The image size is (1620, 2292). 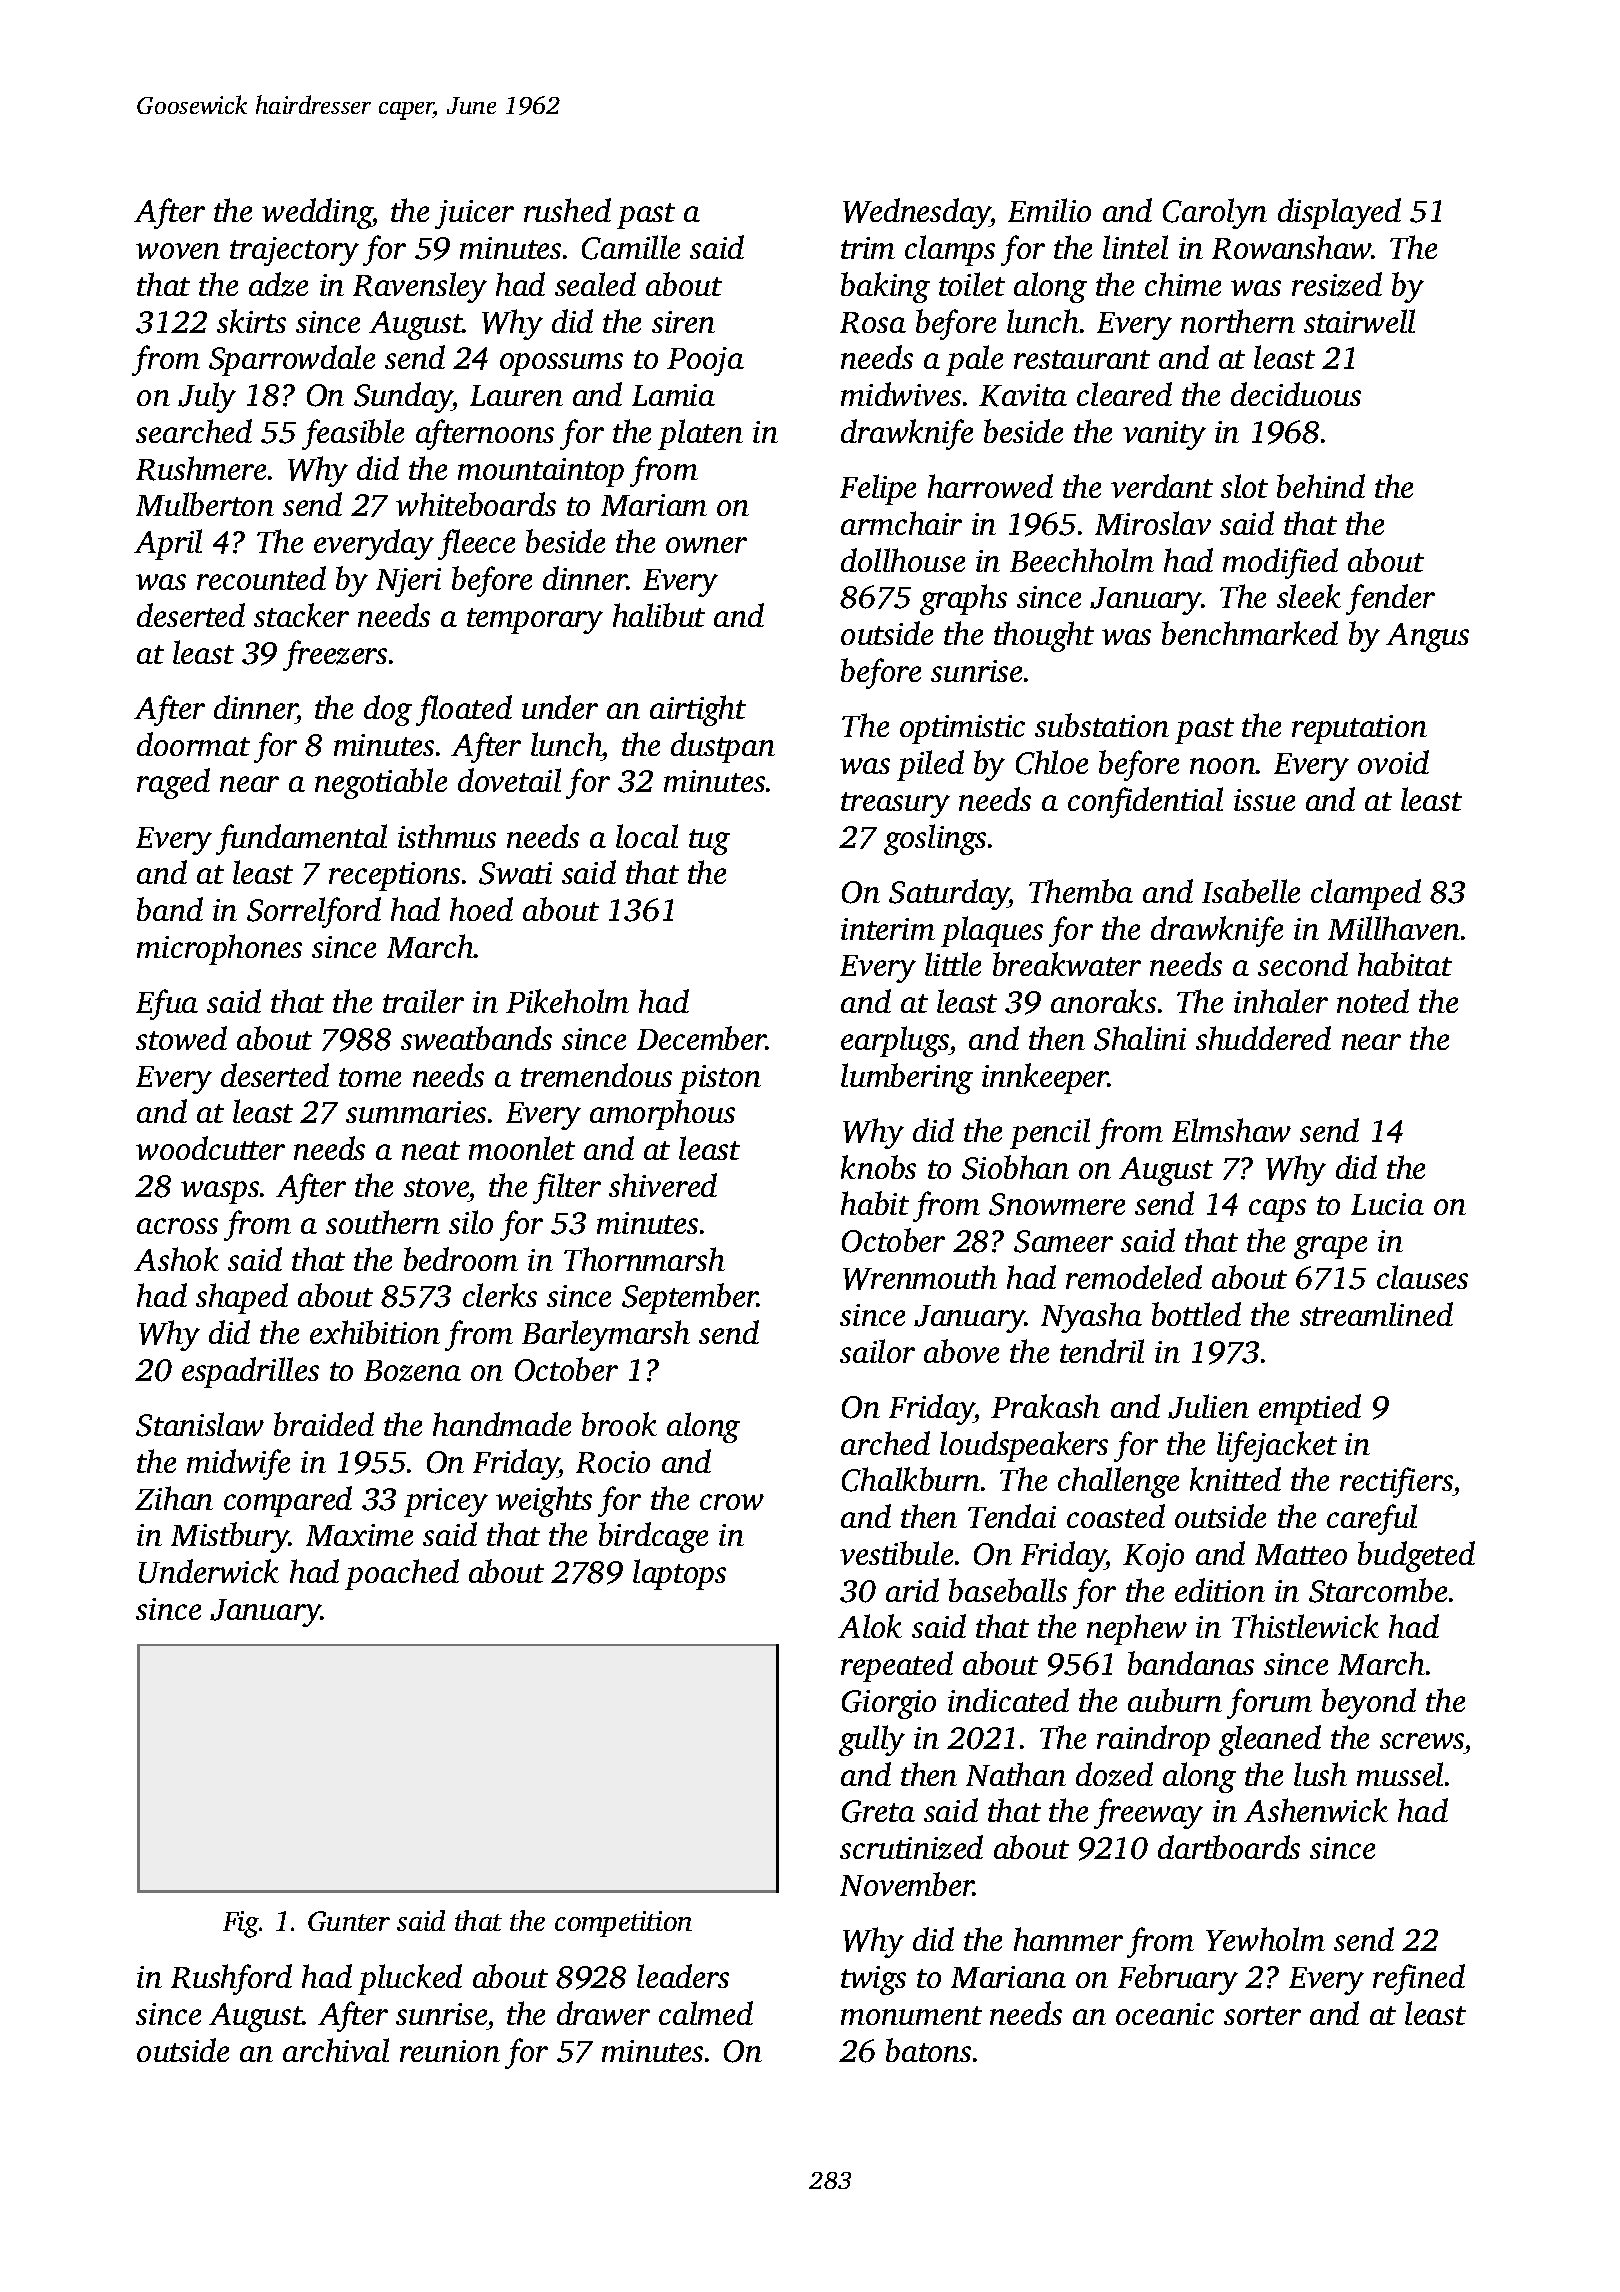 What do you see at coordinates (917, 213) in the screenshot?
I see `Wednesday` at bounding box center [917, 213].
